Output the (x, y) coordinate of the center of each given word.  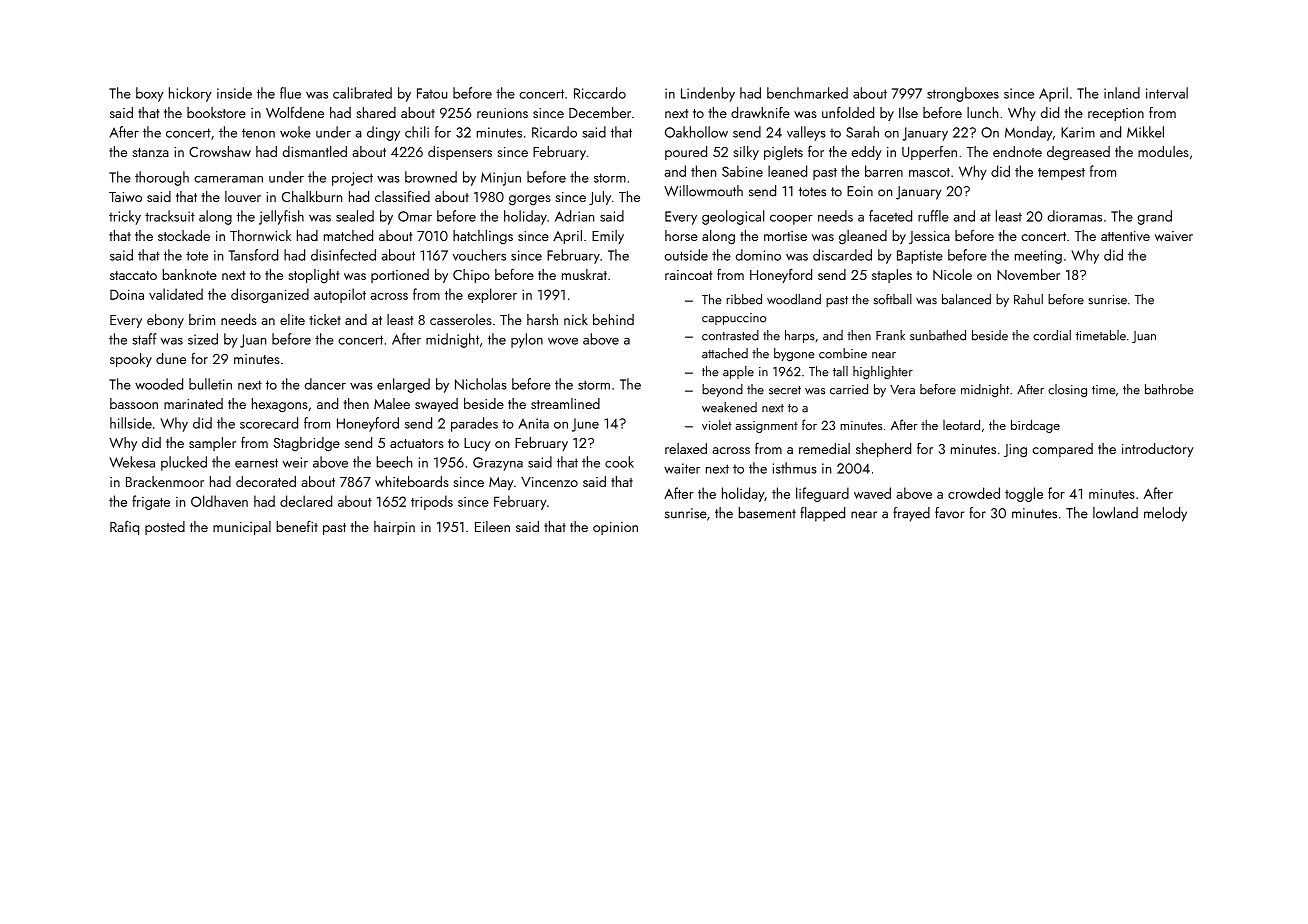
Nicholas (481, 384)
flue (290, 93)
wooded (159, 384)
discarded (842, 255)
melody (1165, 514)
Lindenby (708, 94)
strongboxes (963, 94)
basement (767, 513)
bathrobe (1169, 389)
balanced (966, 299)
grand (1155, 217)
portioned (400, 276)
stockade (184, 235)
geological (733, 217)
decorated (266, 481)
